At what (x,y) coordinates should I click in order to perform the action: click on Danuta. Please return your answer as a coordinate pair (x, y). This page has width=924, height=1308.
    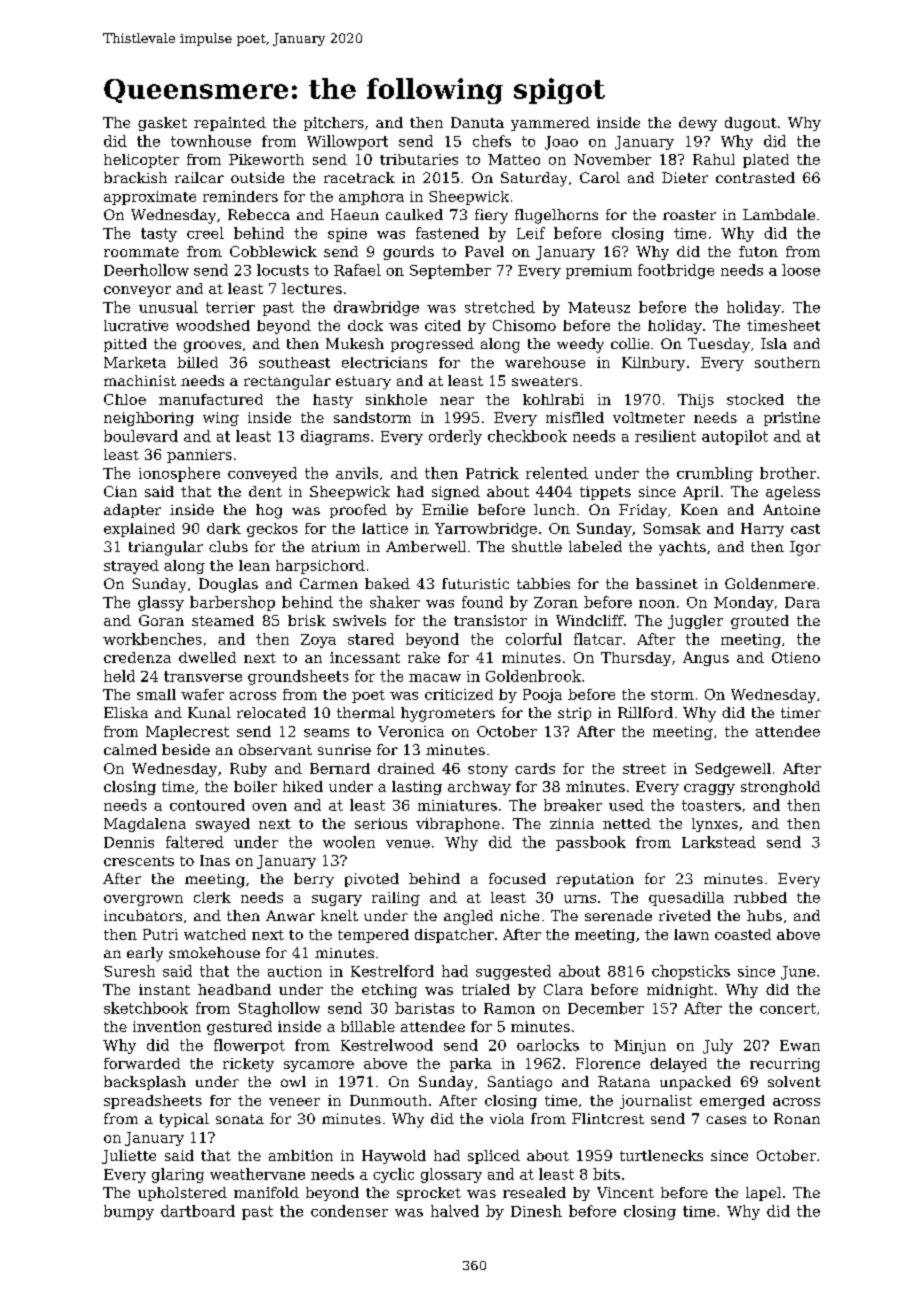
    Looking at the image, I should click on (477, 122).
